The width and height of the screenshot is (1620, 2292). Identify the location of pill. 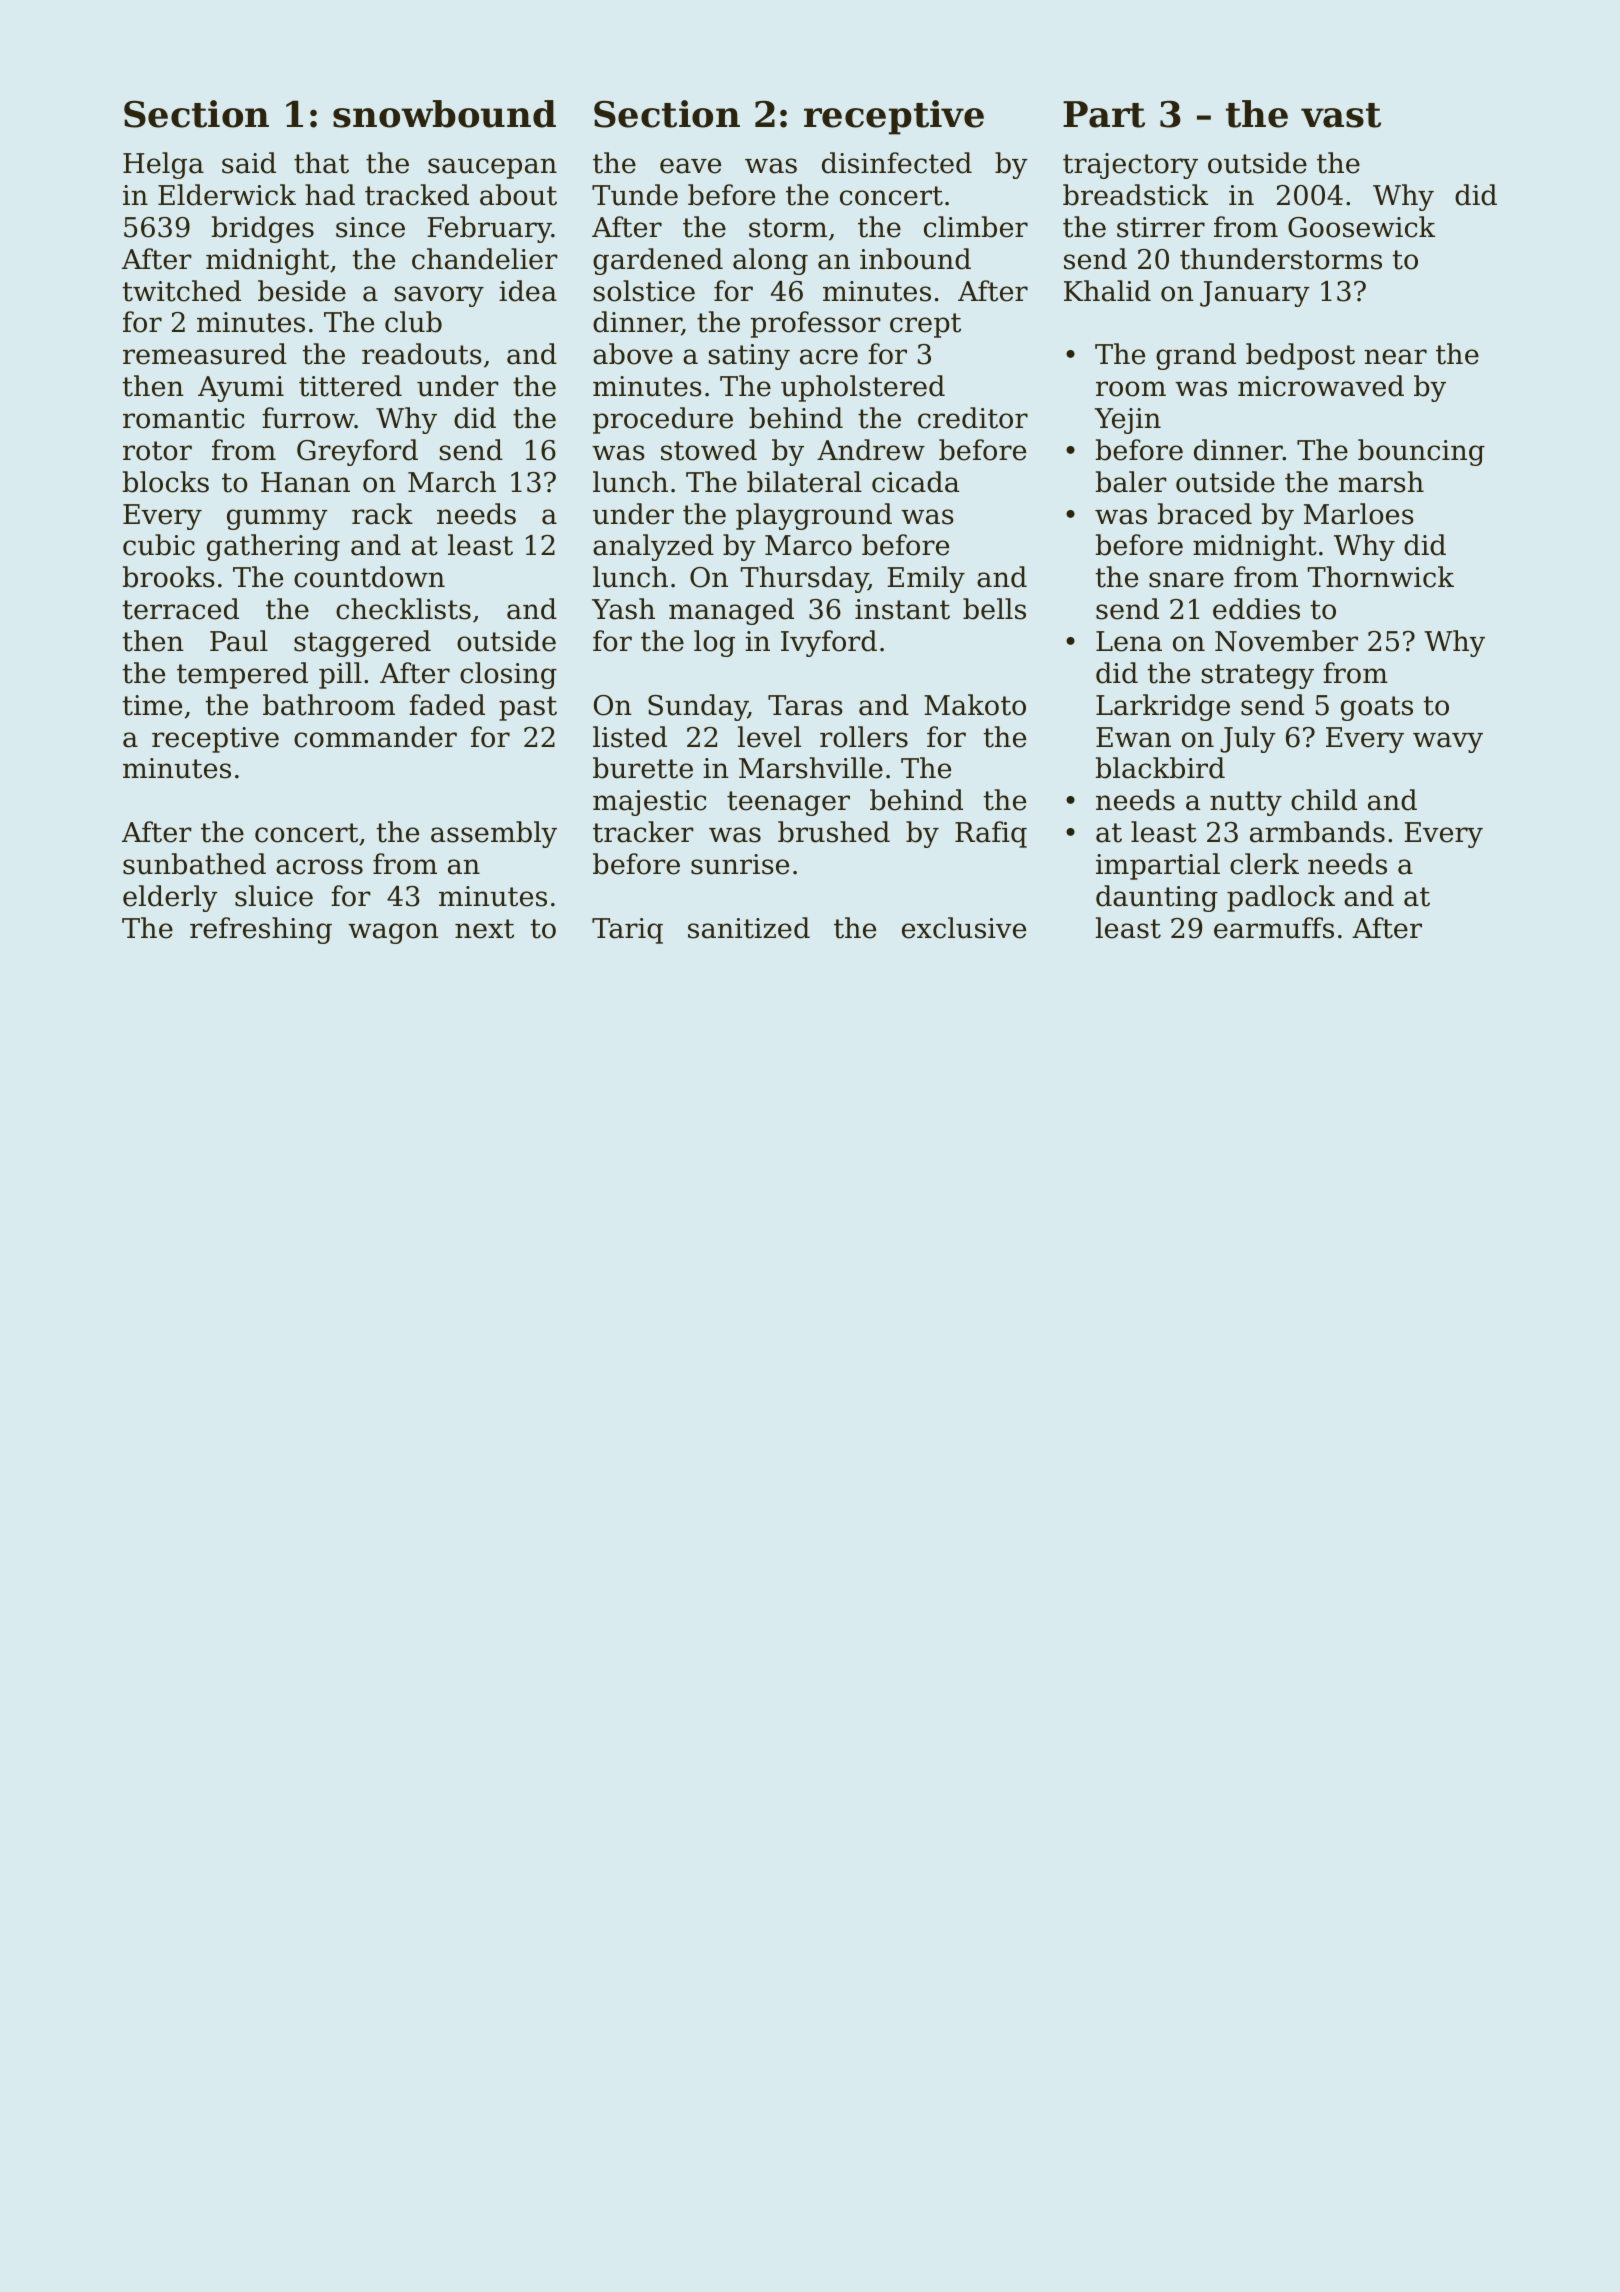
(340, 675).
